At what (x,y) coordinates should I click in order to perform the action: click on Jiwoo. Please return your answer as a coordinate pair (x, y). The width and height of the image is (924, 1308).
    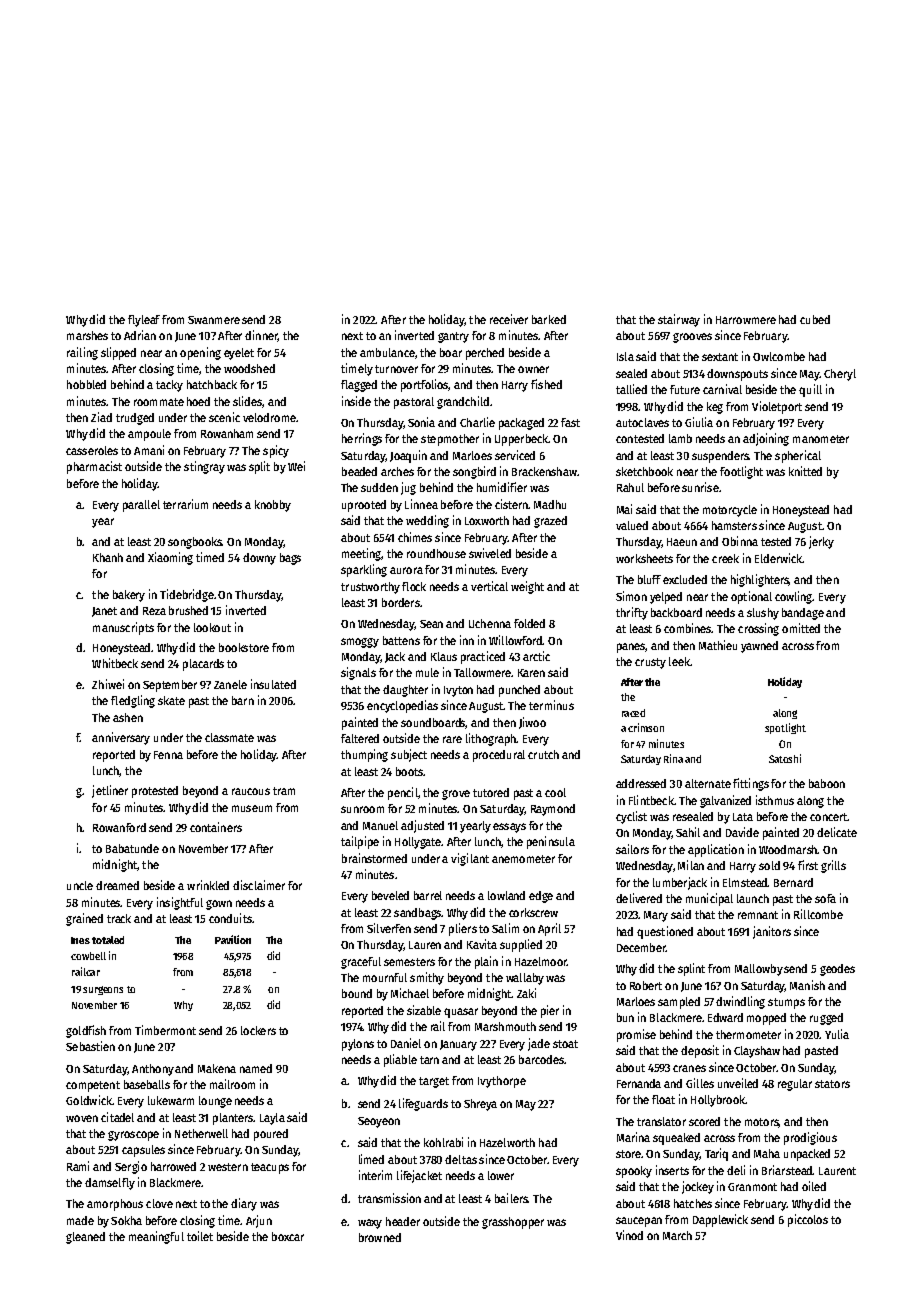
    Looking at the image, I should click on (532, 723).
